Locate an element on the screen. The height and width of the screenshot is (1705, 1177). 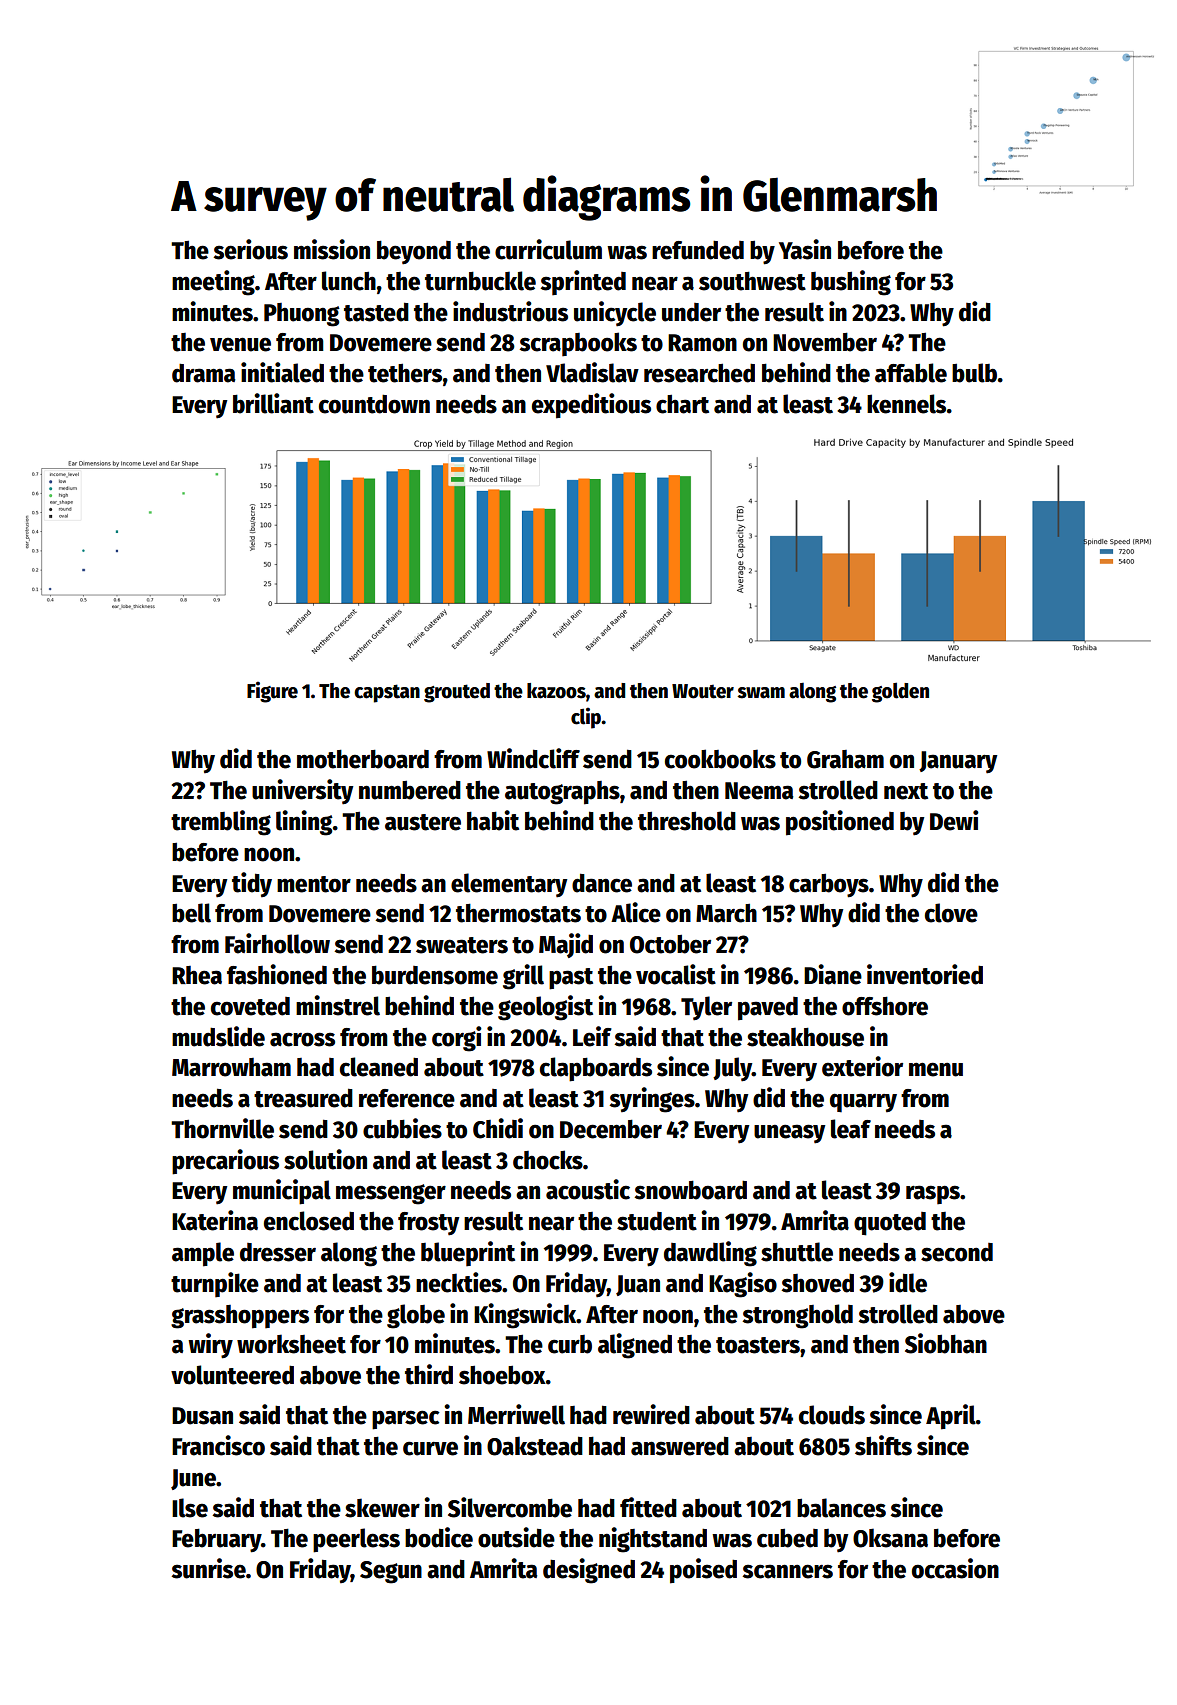
occasion is located at coordinates (955, 1568).
